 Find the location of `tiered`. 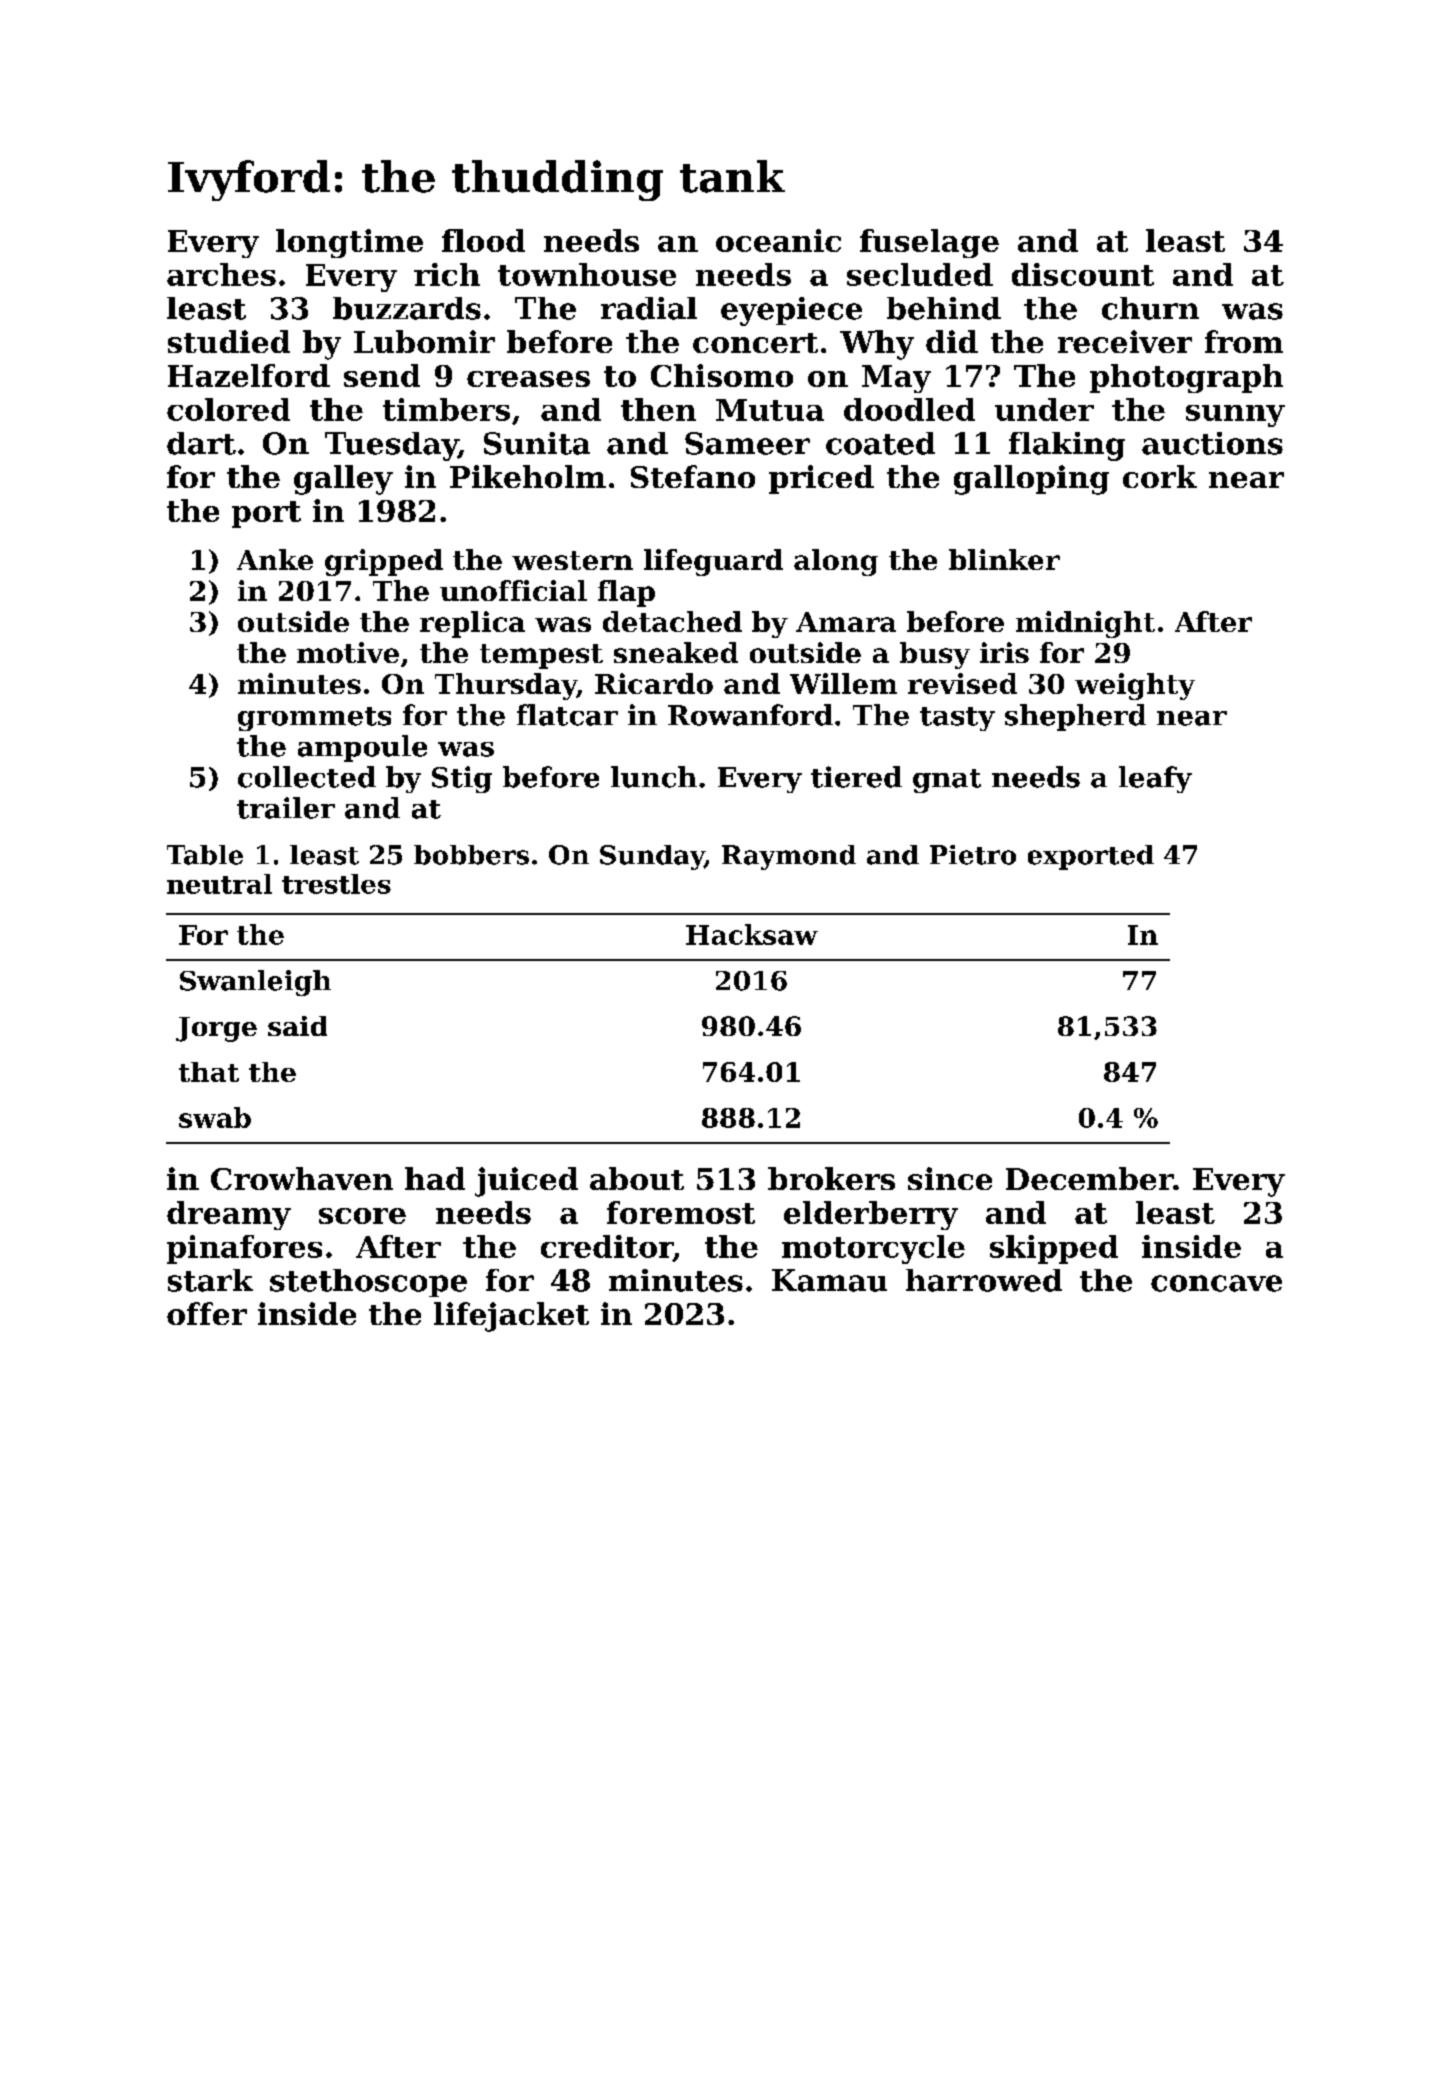

tiered is located at coordinates (856, 777).
